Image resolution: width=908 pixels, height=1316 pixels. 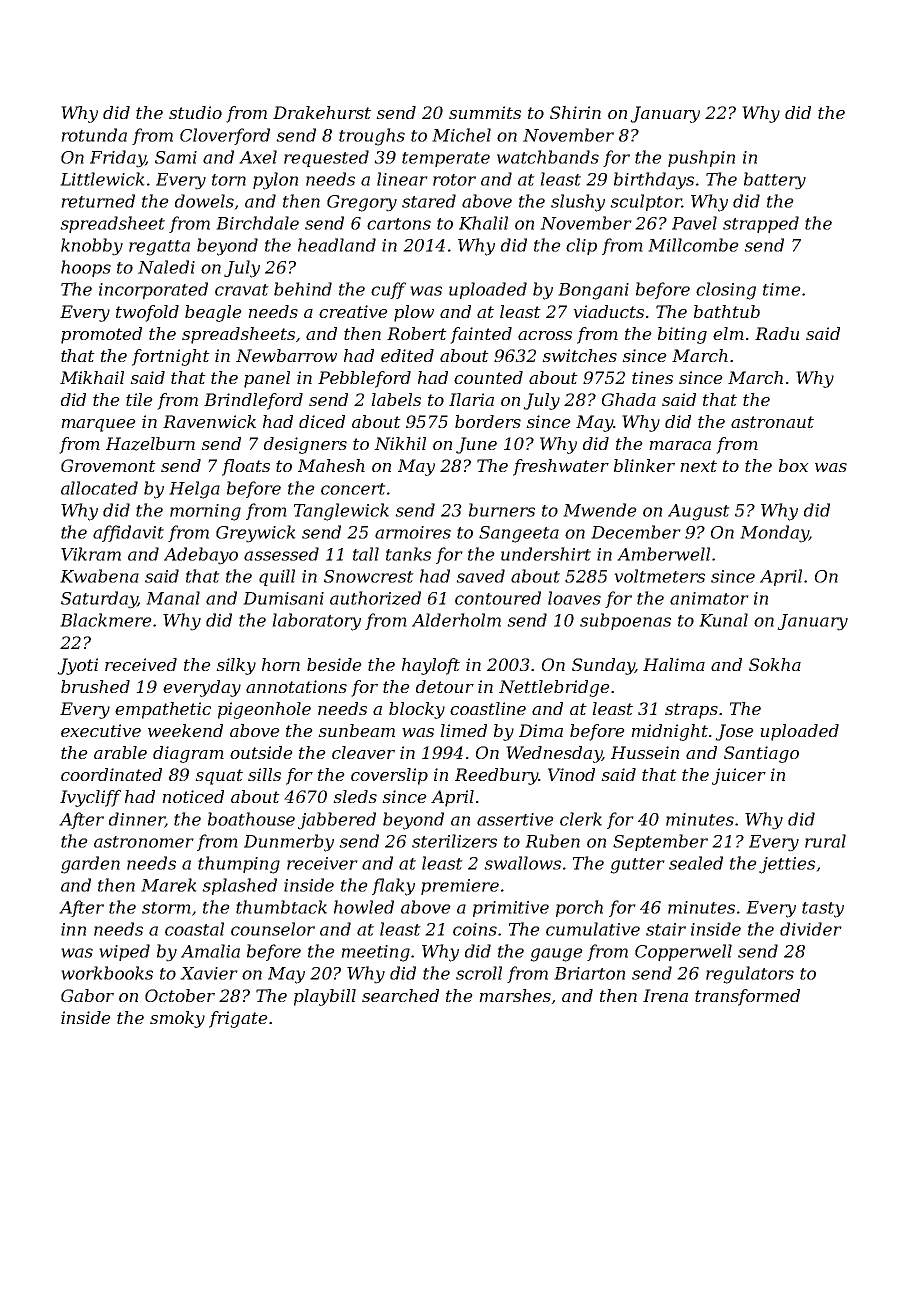 I want to click on tines, so click(x=652, y=377).
